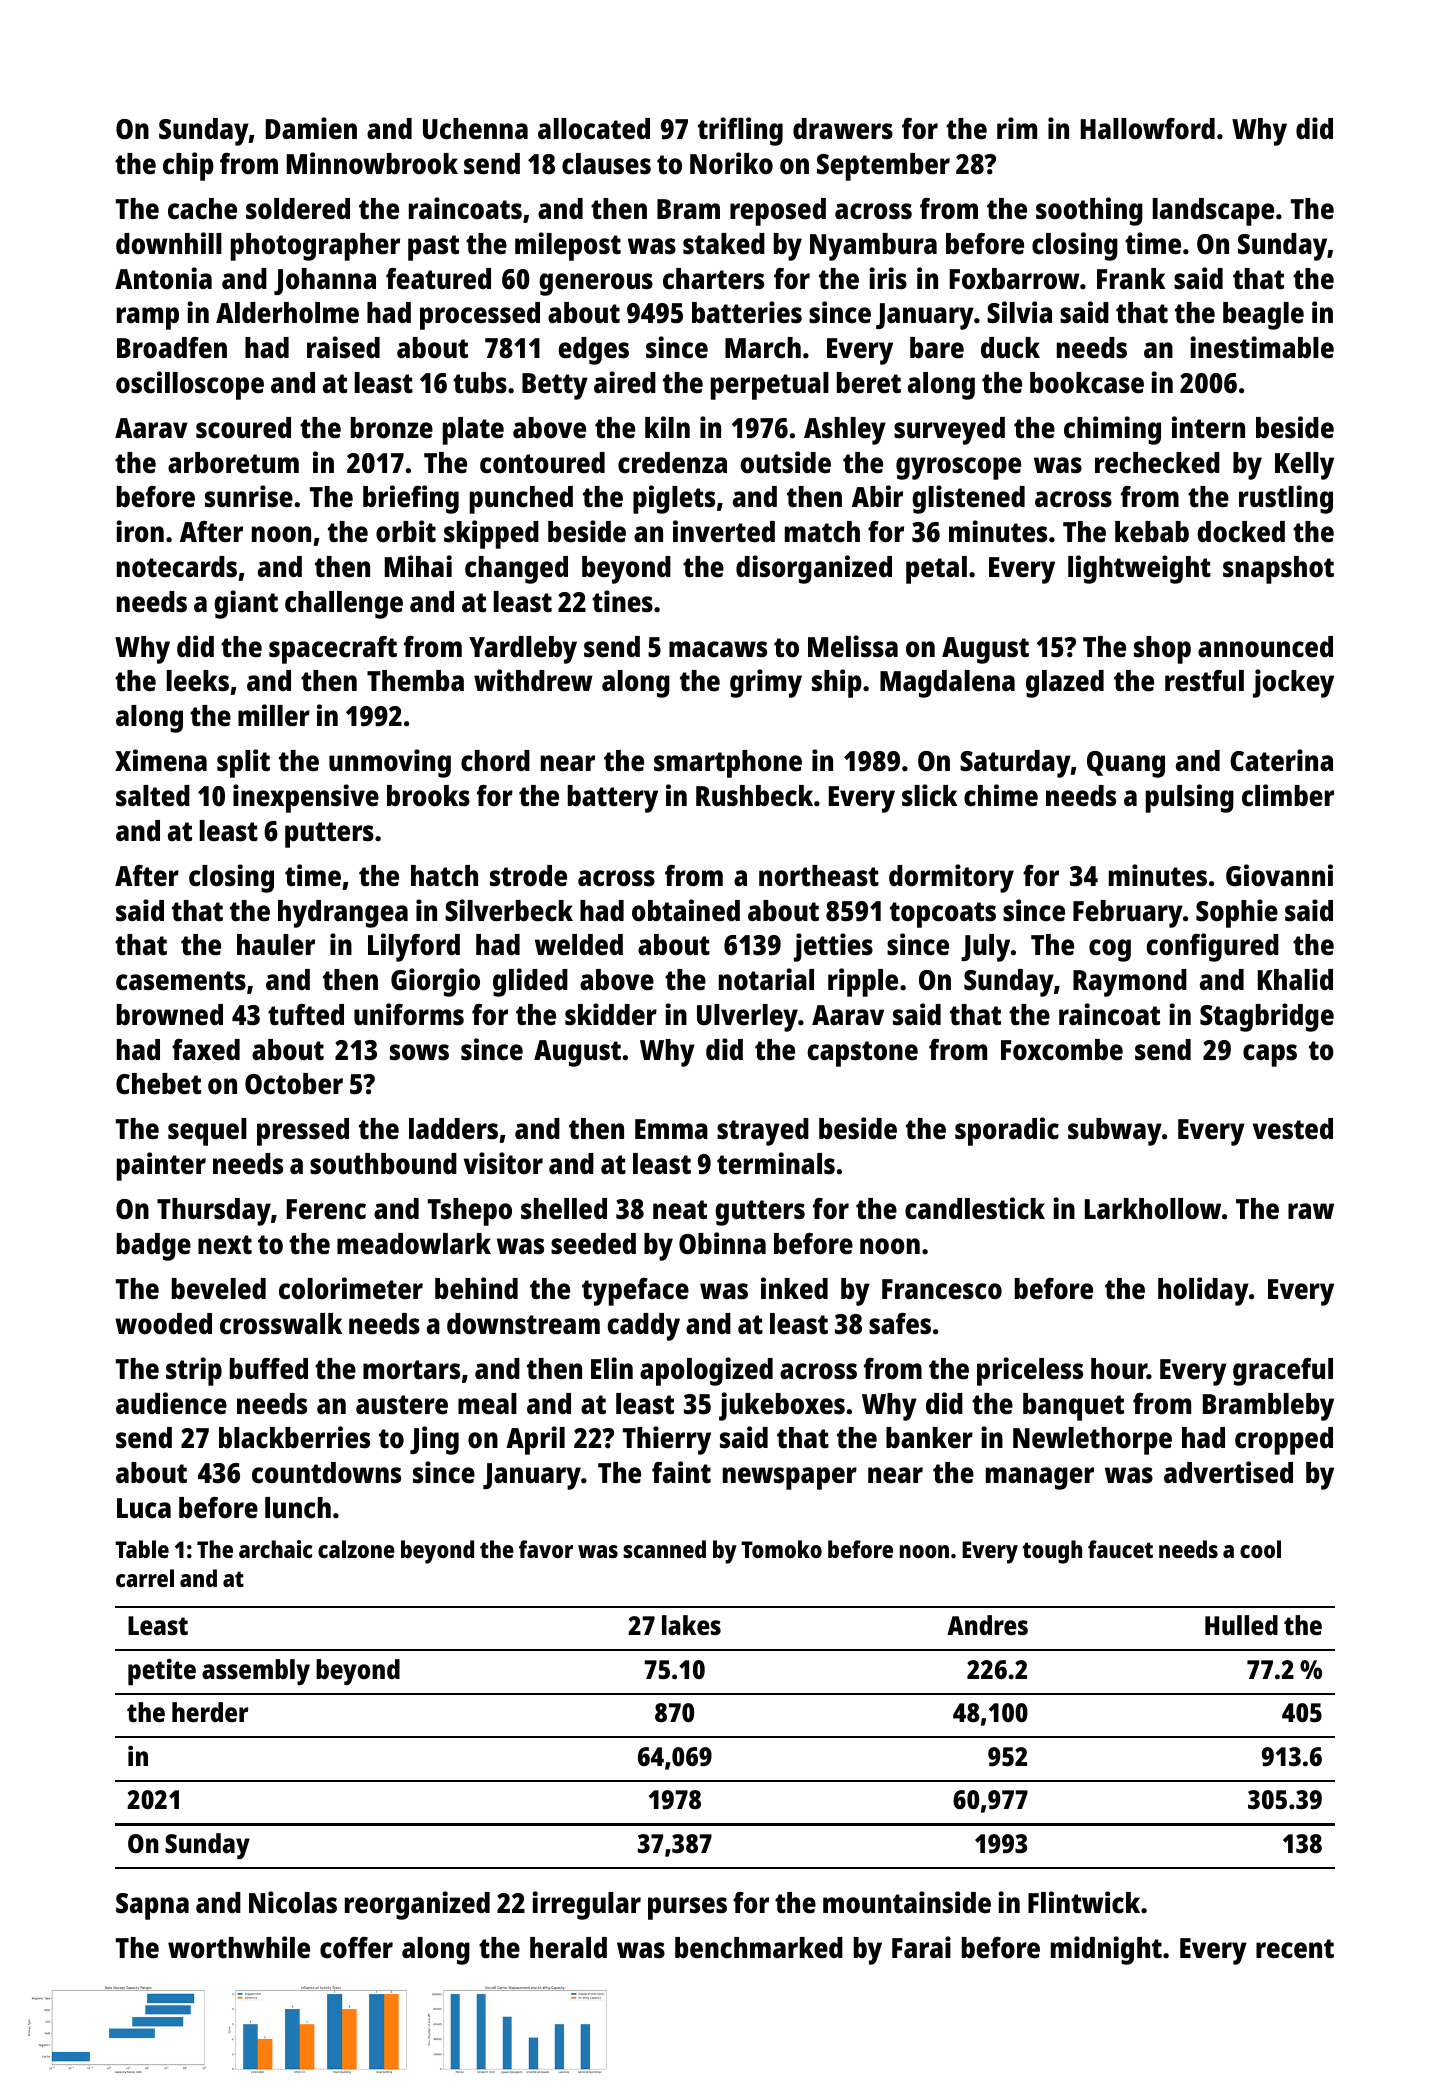 This screenshot has width=1450, height=2100. I want to click on candlestick, so click(975, 1208).
